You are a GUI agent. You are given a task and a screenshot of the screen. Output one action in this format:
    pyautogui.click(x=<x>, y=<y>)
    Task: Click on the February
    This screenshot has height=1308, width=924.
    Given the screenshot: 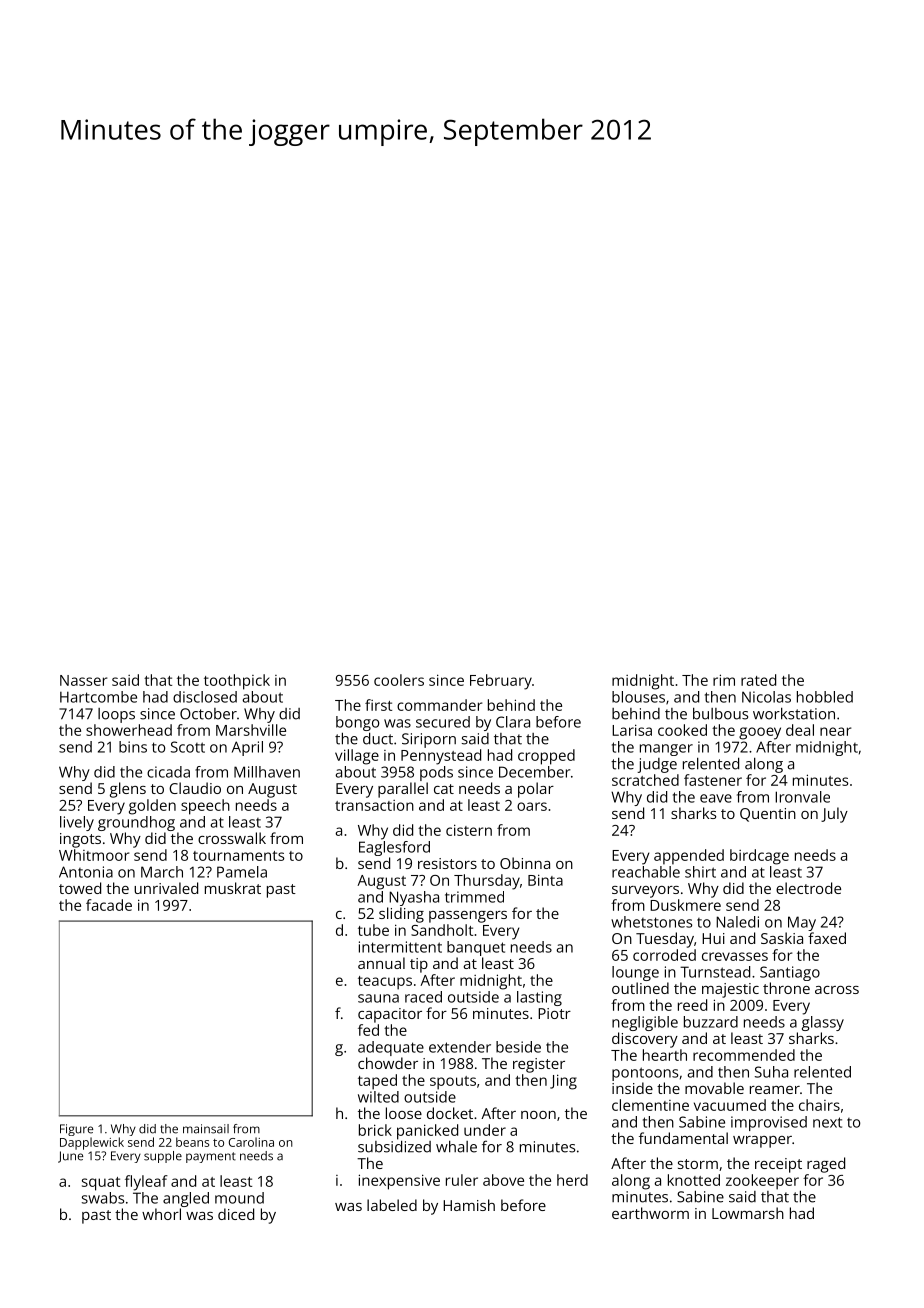 What is the action you would take?
    pyautogui.click(x=501, y=682)
